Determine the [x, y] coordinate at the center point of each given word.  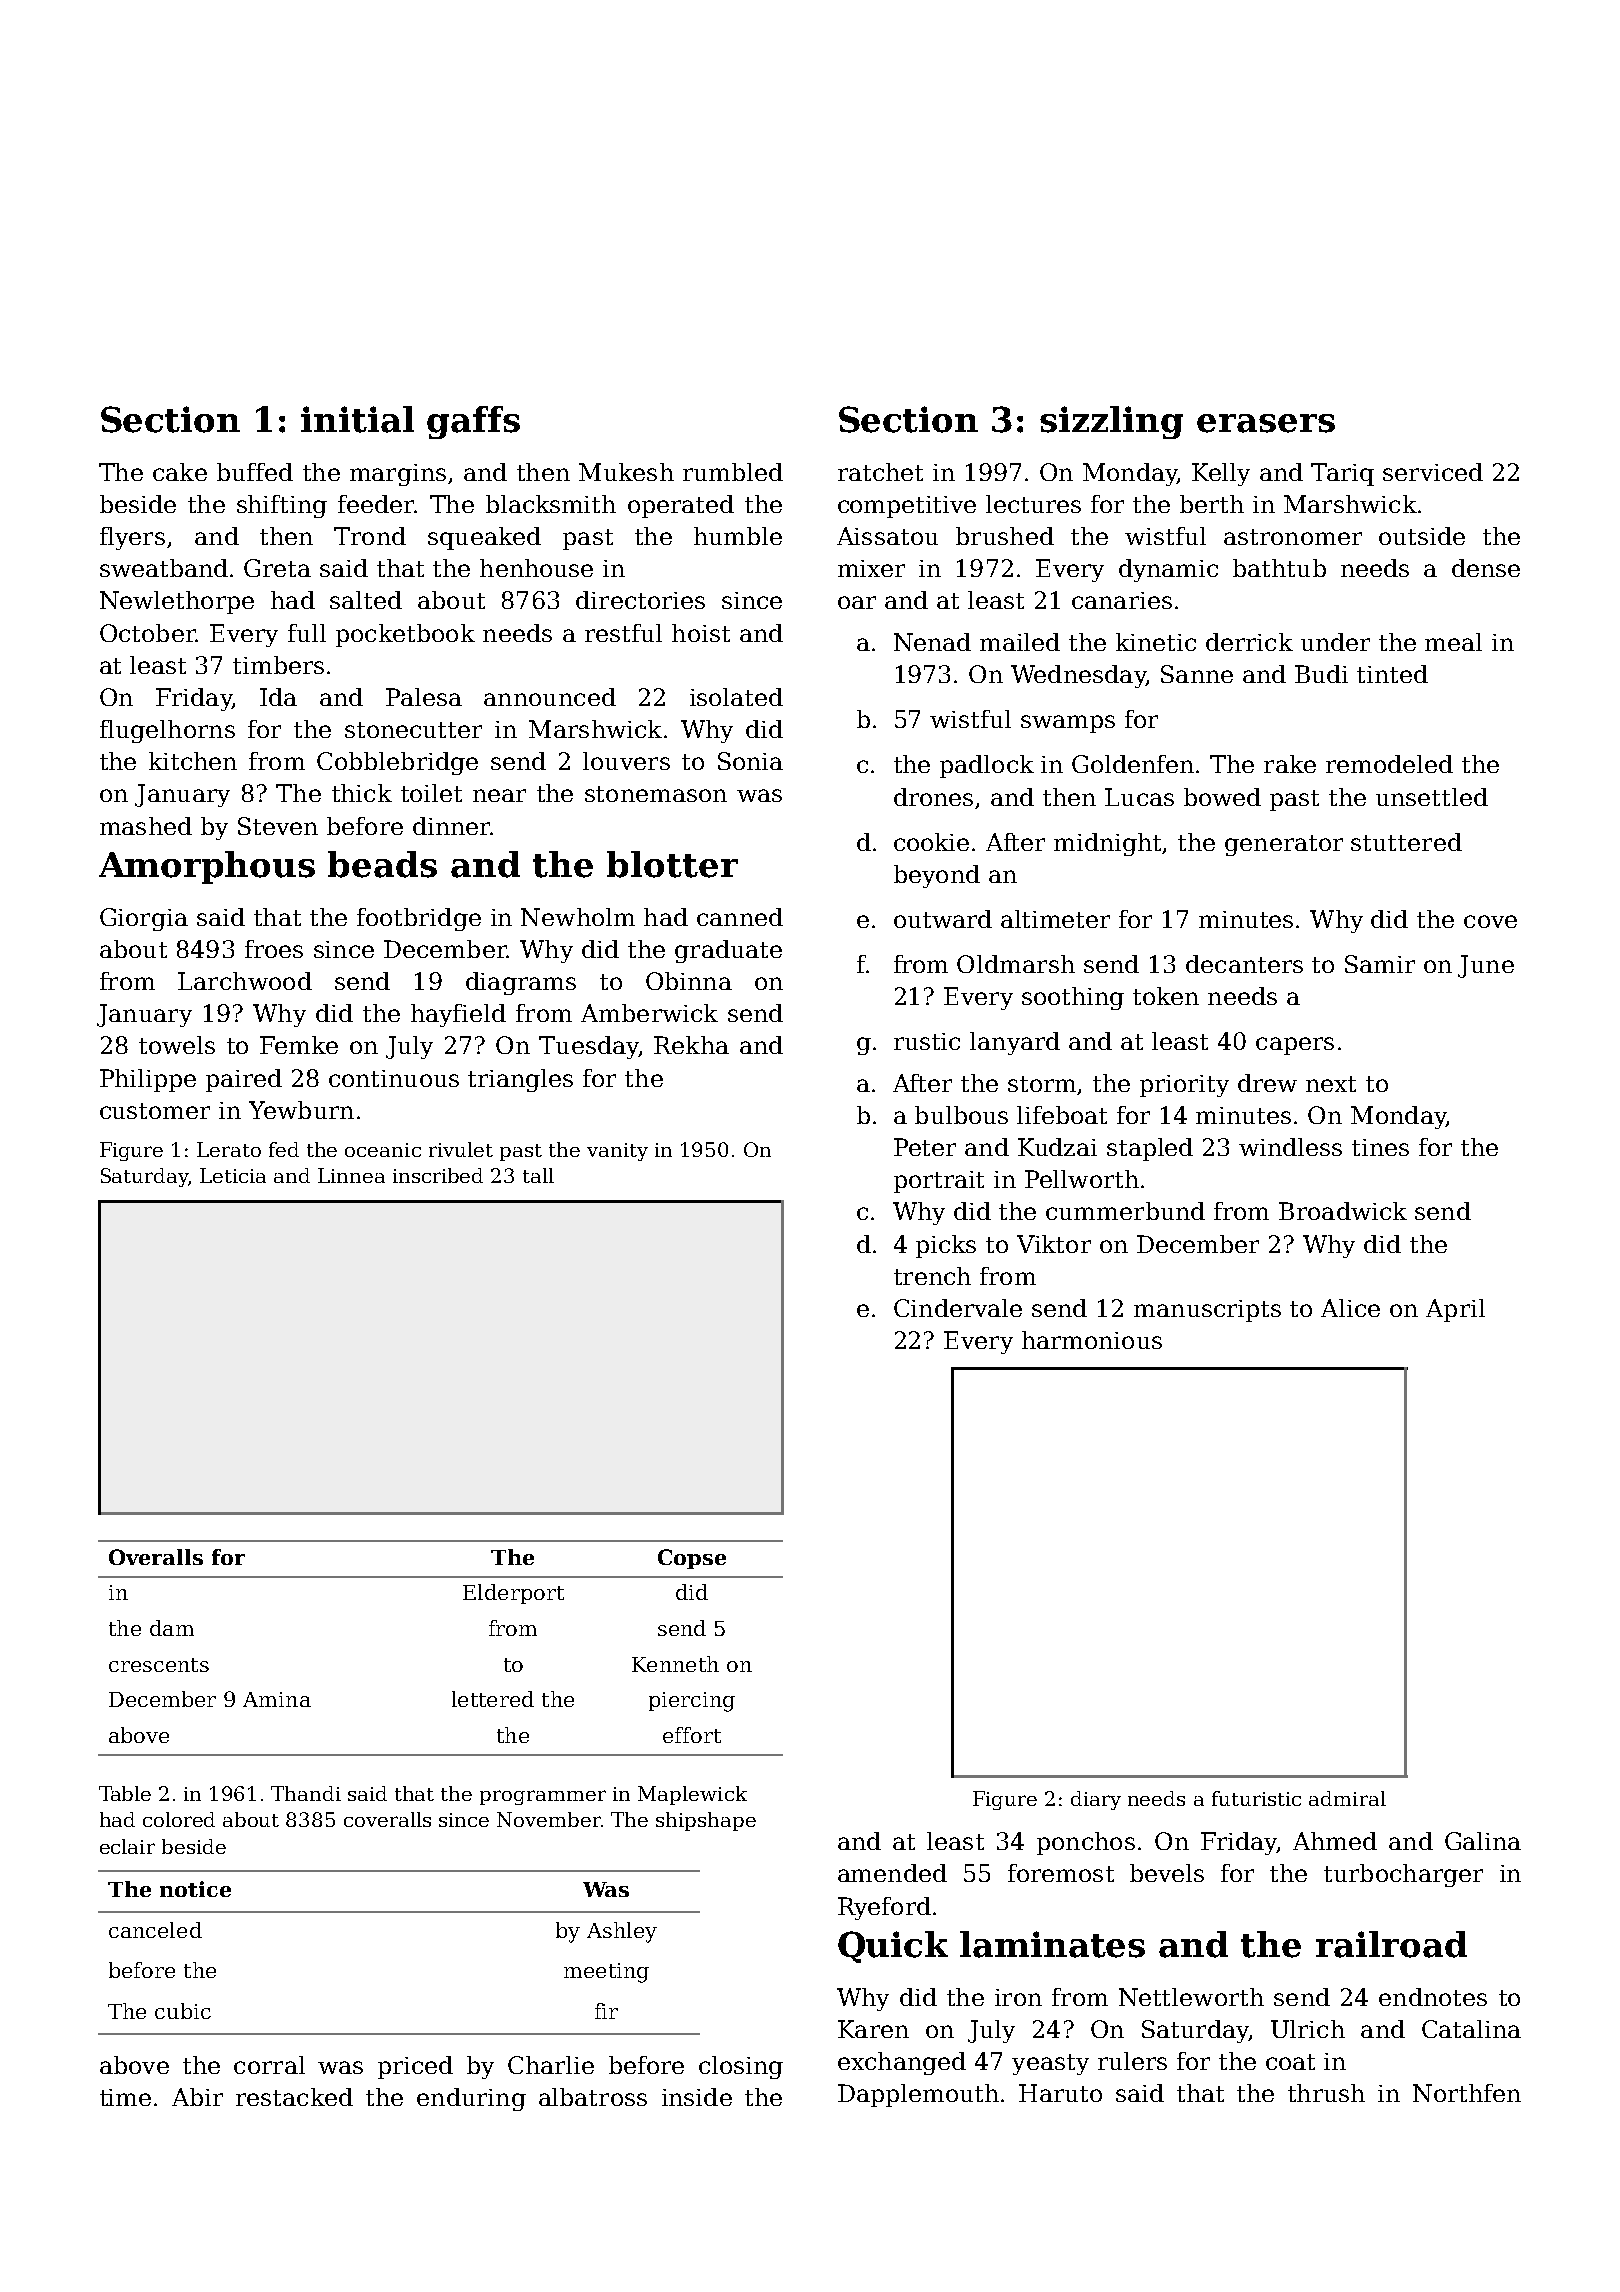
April [1455, 1310]
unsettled [1432, 797]
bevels [1167, 1873]
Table [125, 1793]
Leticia [233, 1175]
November [549, 1819]
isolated [736, 697]
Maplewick [692, 1795]
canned [740, 917]
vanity [617, 1152]
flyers [132, 538]
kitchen [193, 761]
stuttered [1406, 842]
